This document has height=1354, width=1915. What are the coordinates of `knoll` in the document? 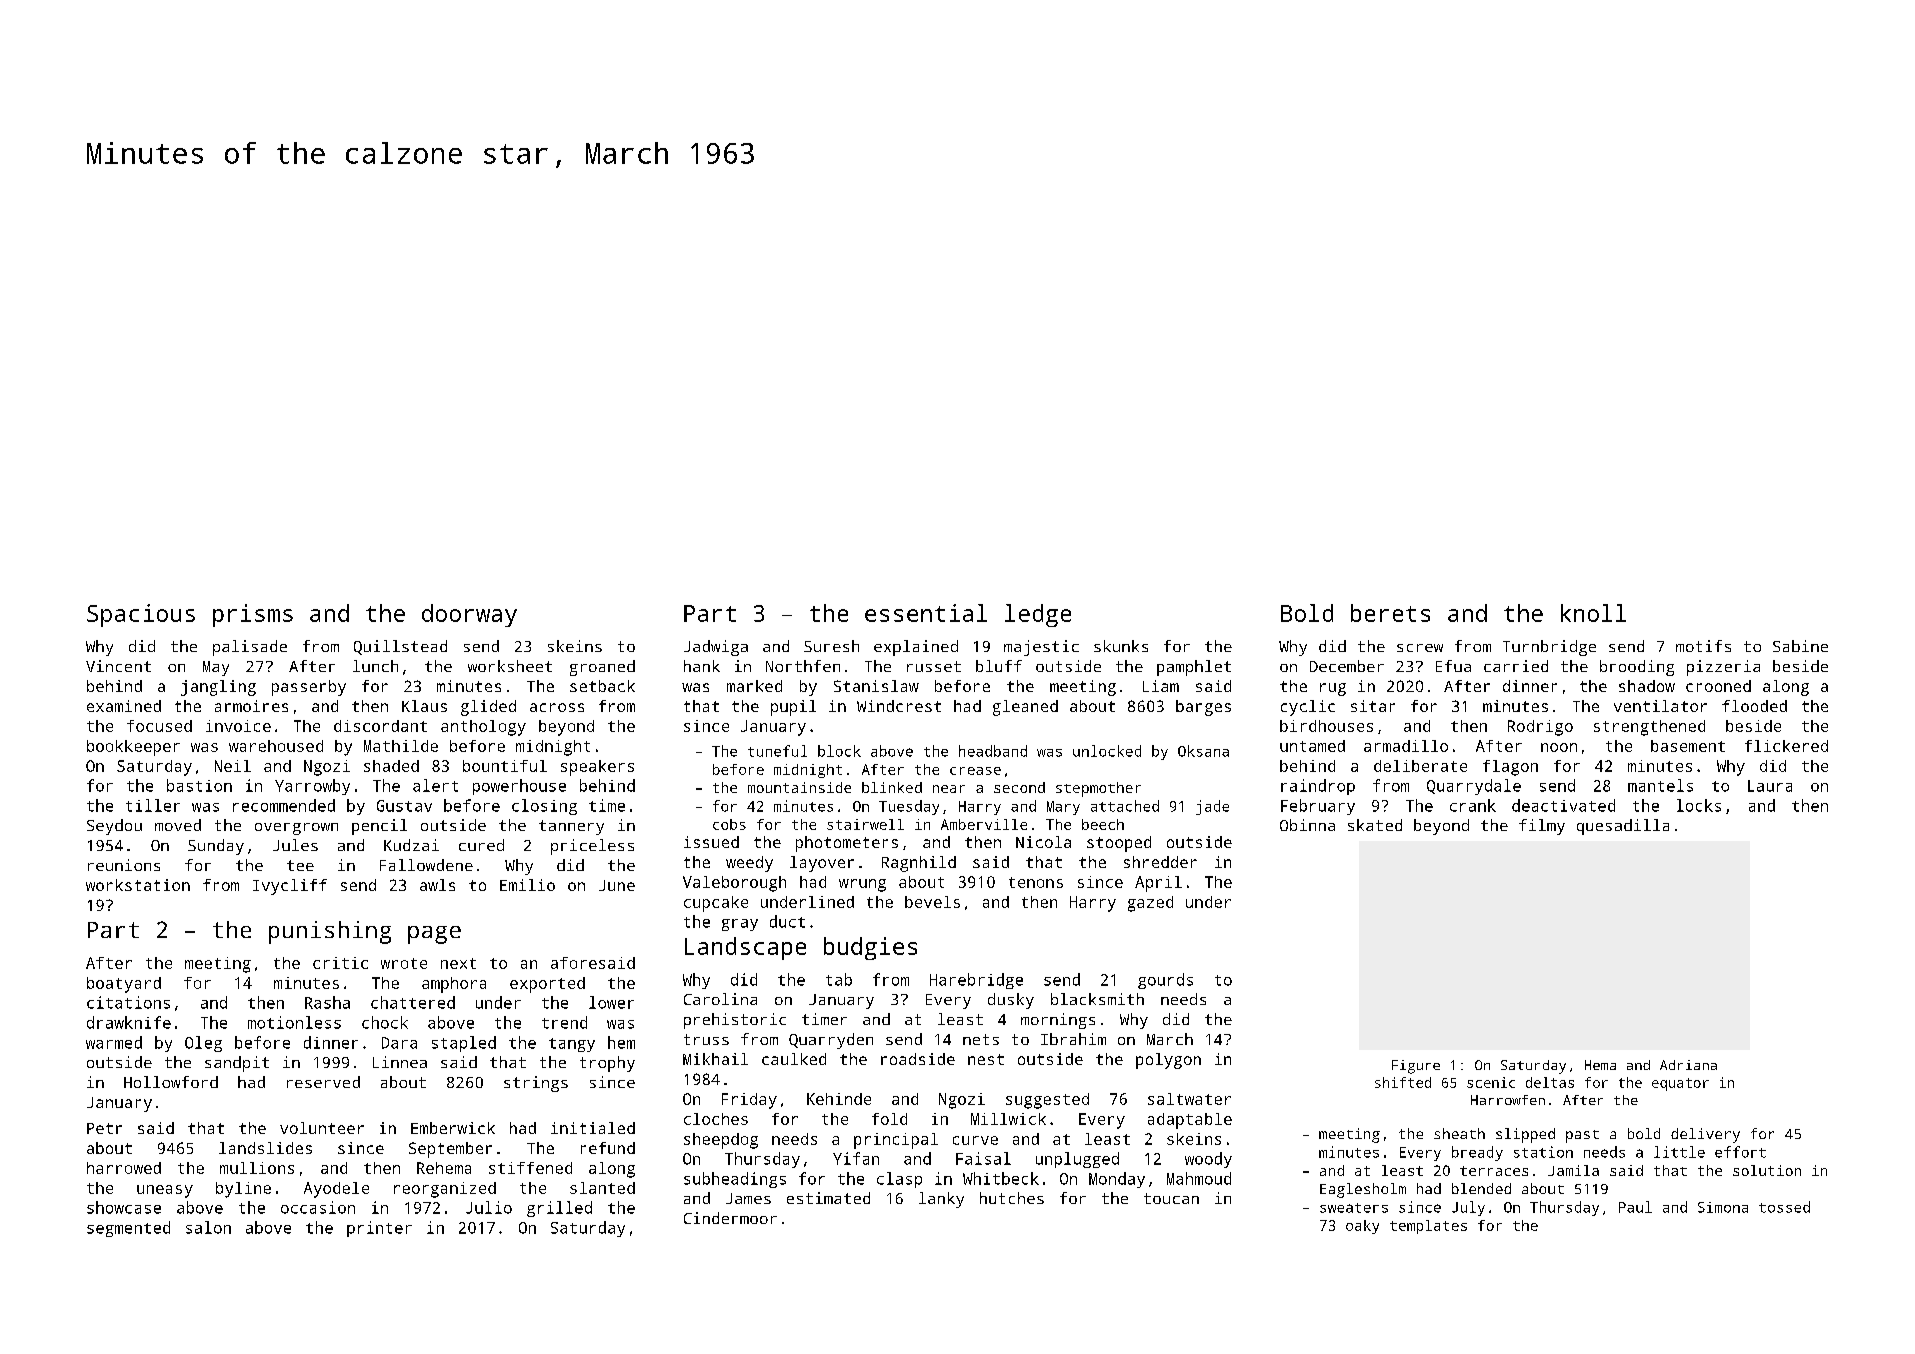 It's located at (1593, 613).
